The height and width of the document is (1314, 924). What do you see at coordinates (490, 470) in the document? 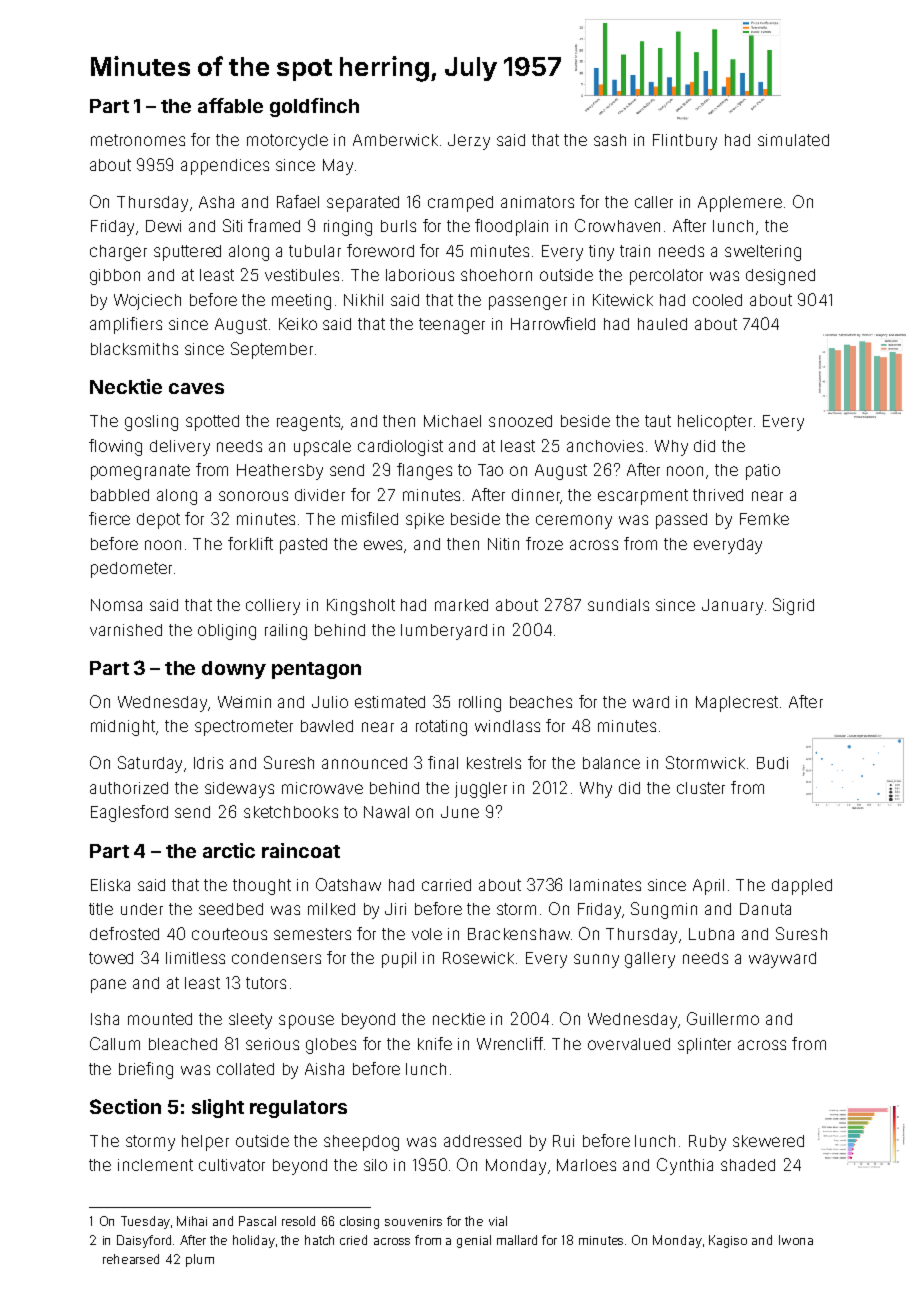
I see `Tao` at bounding box center [490, 470].
